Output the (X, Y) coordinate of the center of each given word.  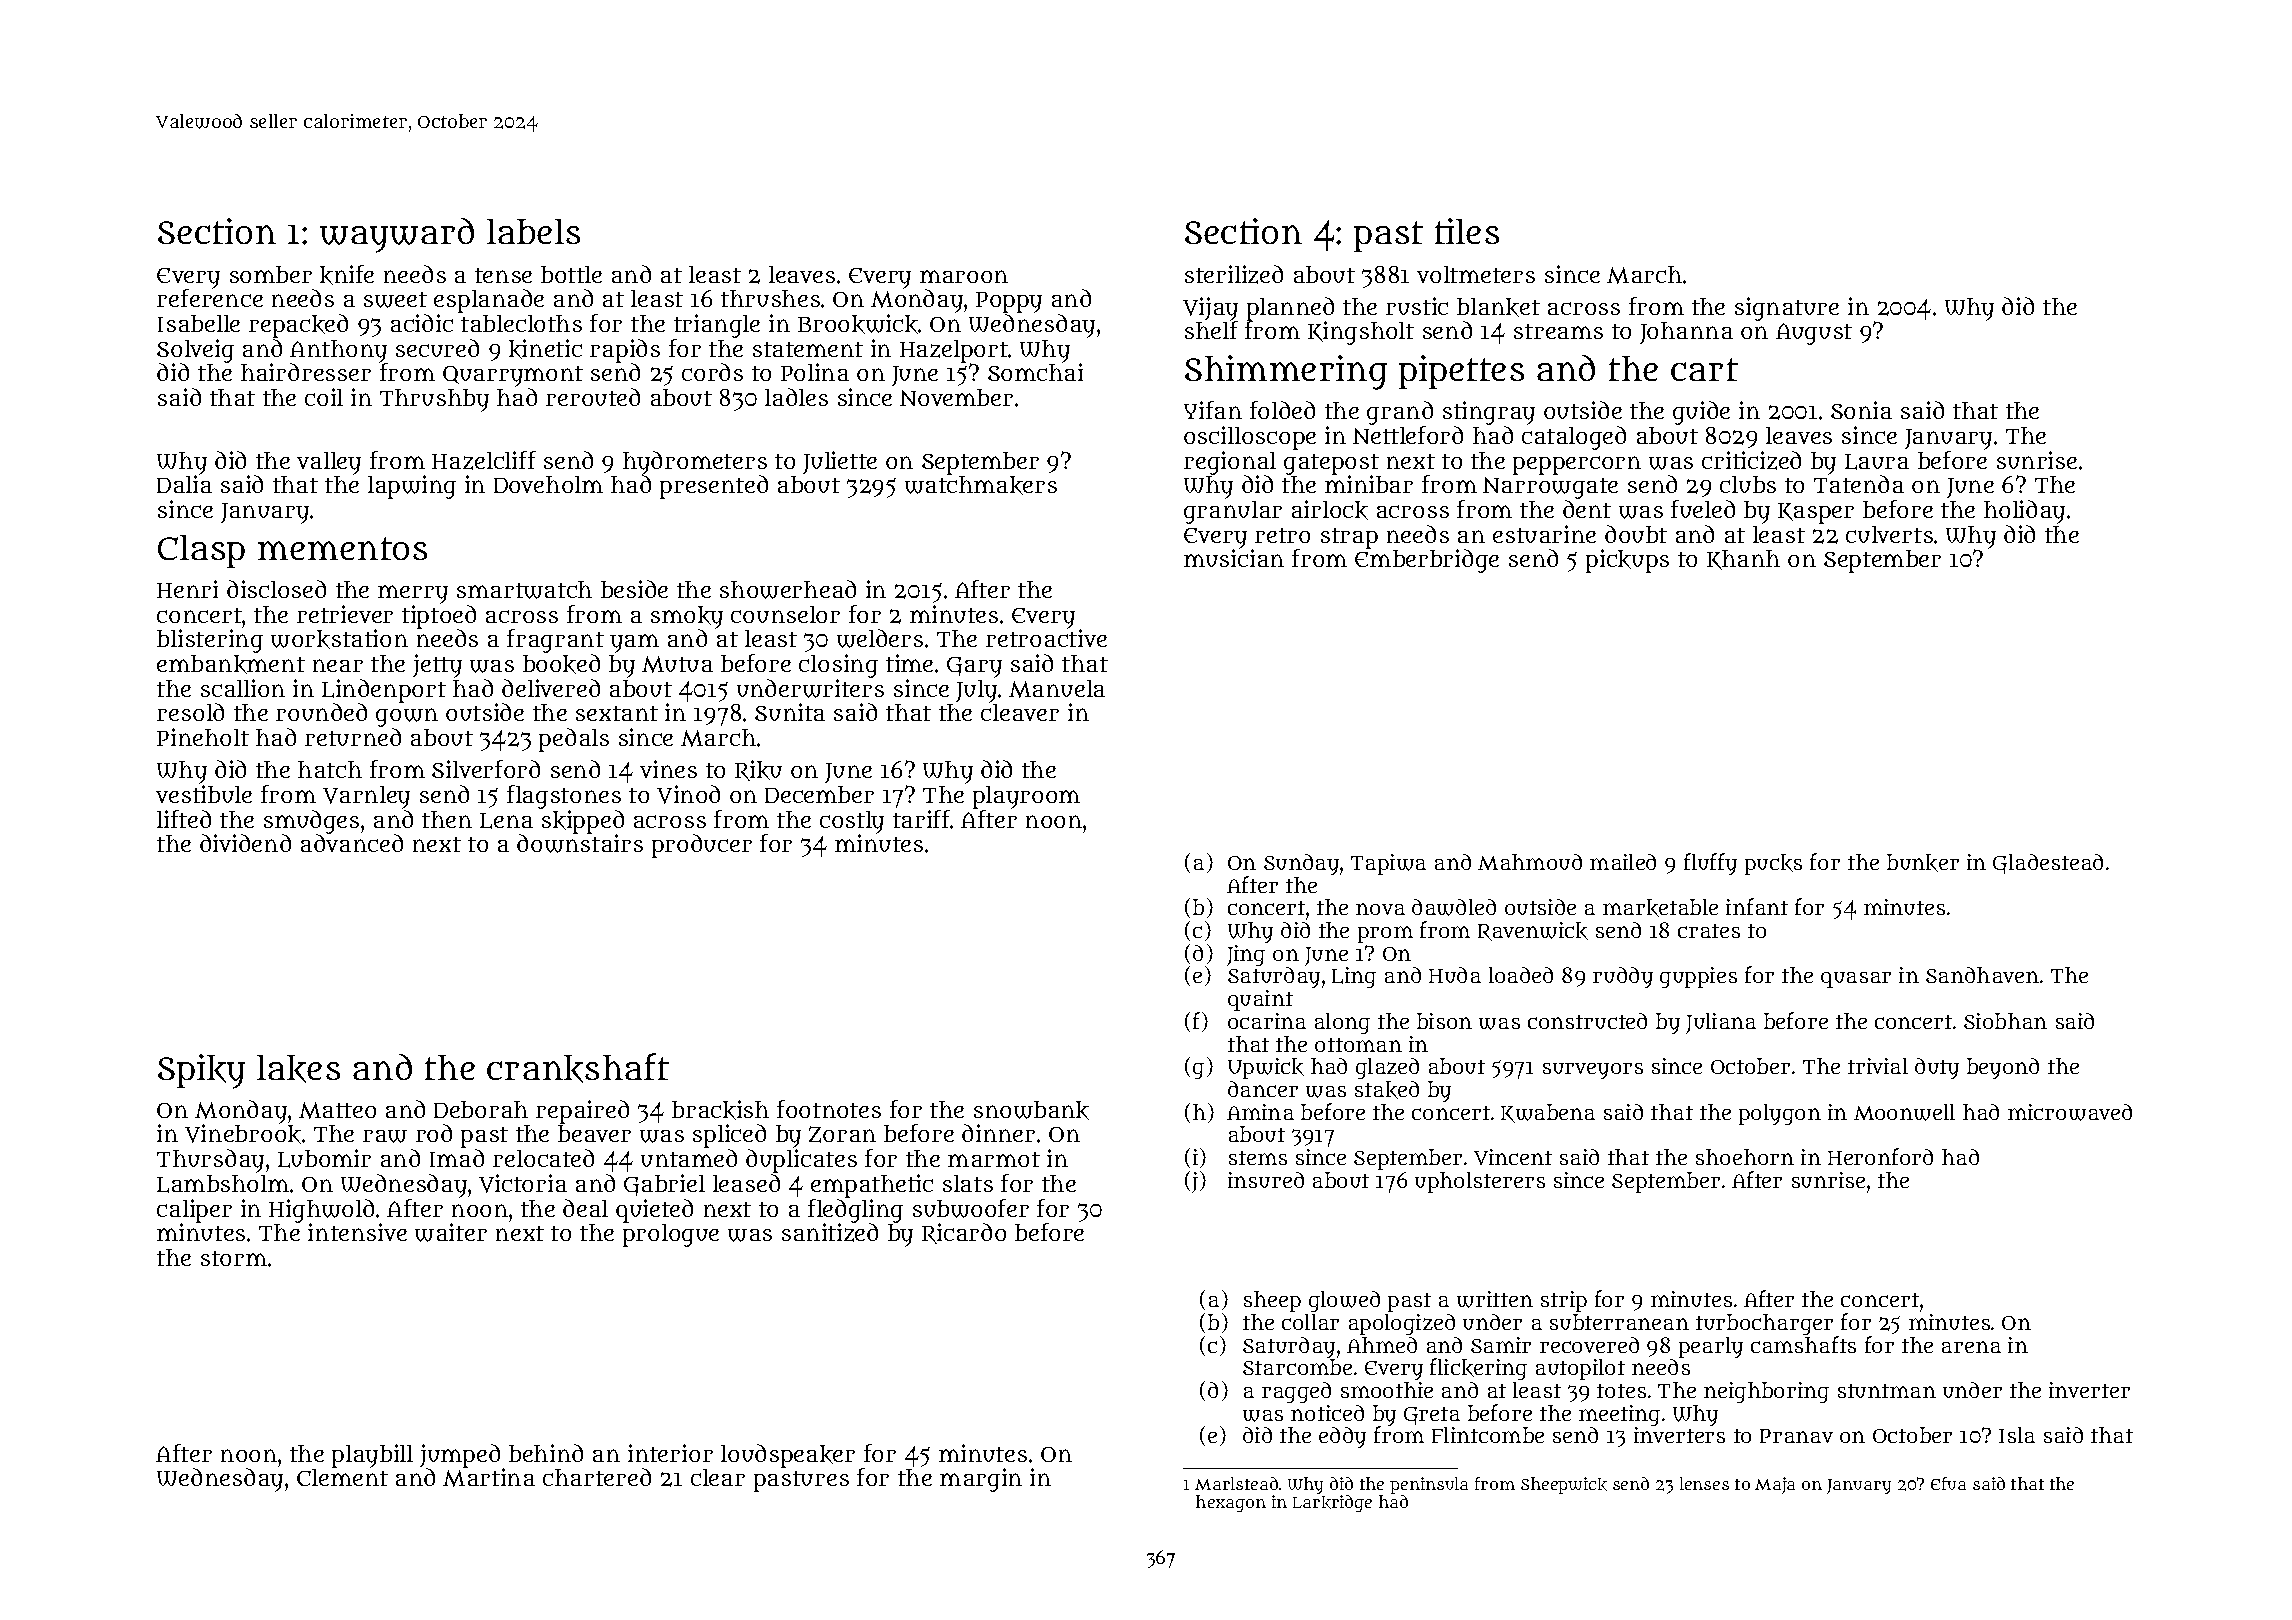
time (909, 663)
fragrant (555, 641)
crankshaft (578, 1068)
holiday (2024, 512)
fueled (1703, 509)
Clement (342, 1477)
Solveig (195, 351)
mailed (1623, 862)
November (956, 397)
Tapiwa (1388, 864)
